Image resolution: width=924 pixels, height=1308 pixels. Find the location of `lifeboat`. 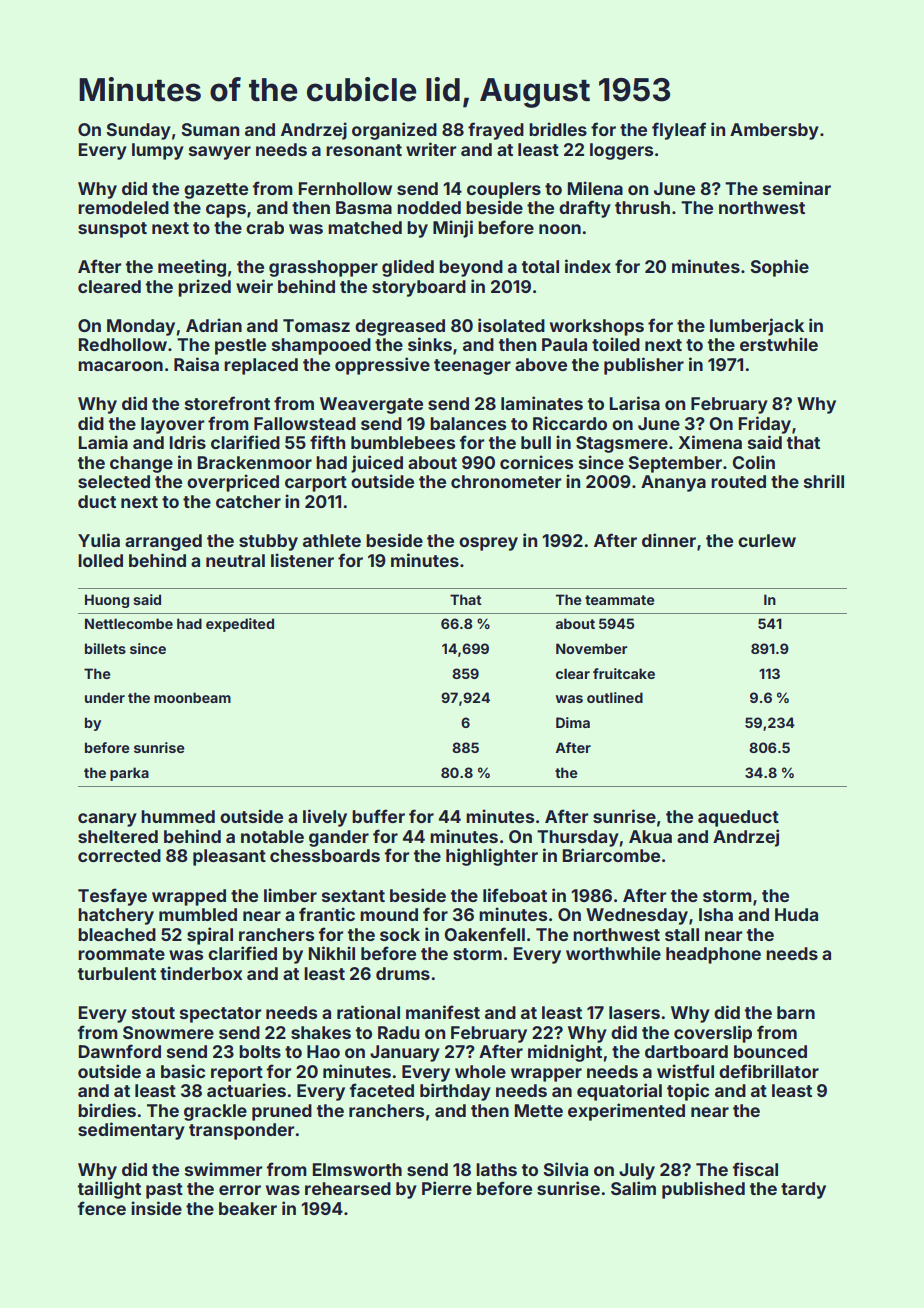

lifeboat is located at coordinates (515, 895).
